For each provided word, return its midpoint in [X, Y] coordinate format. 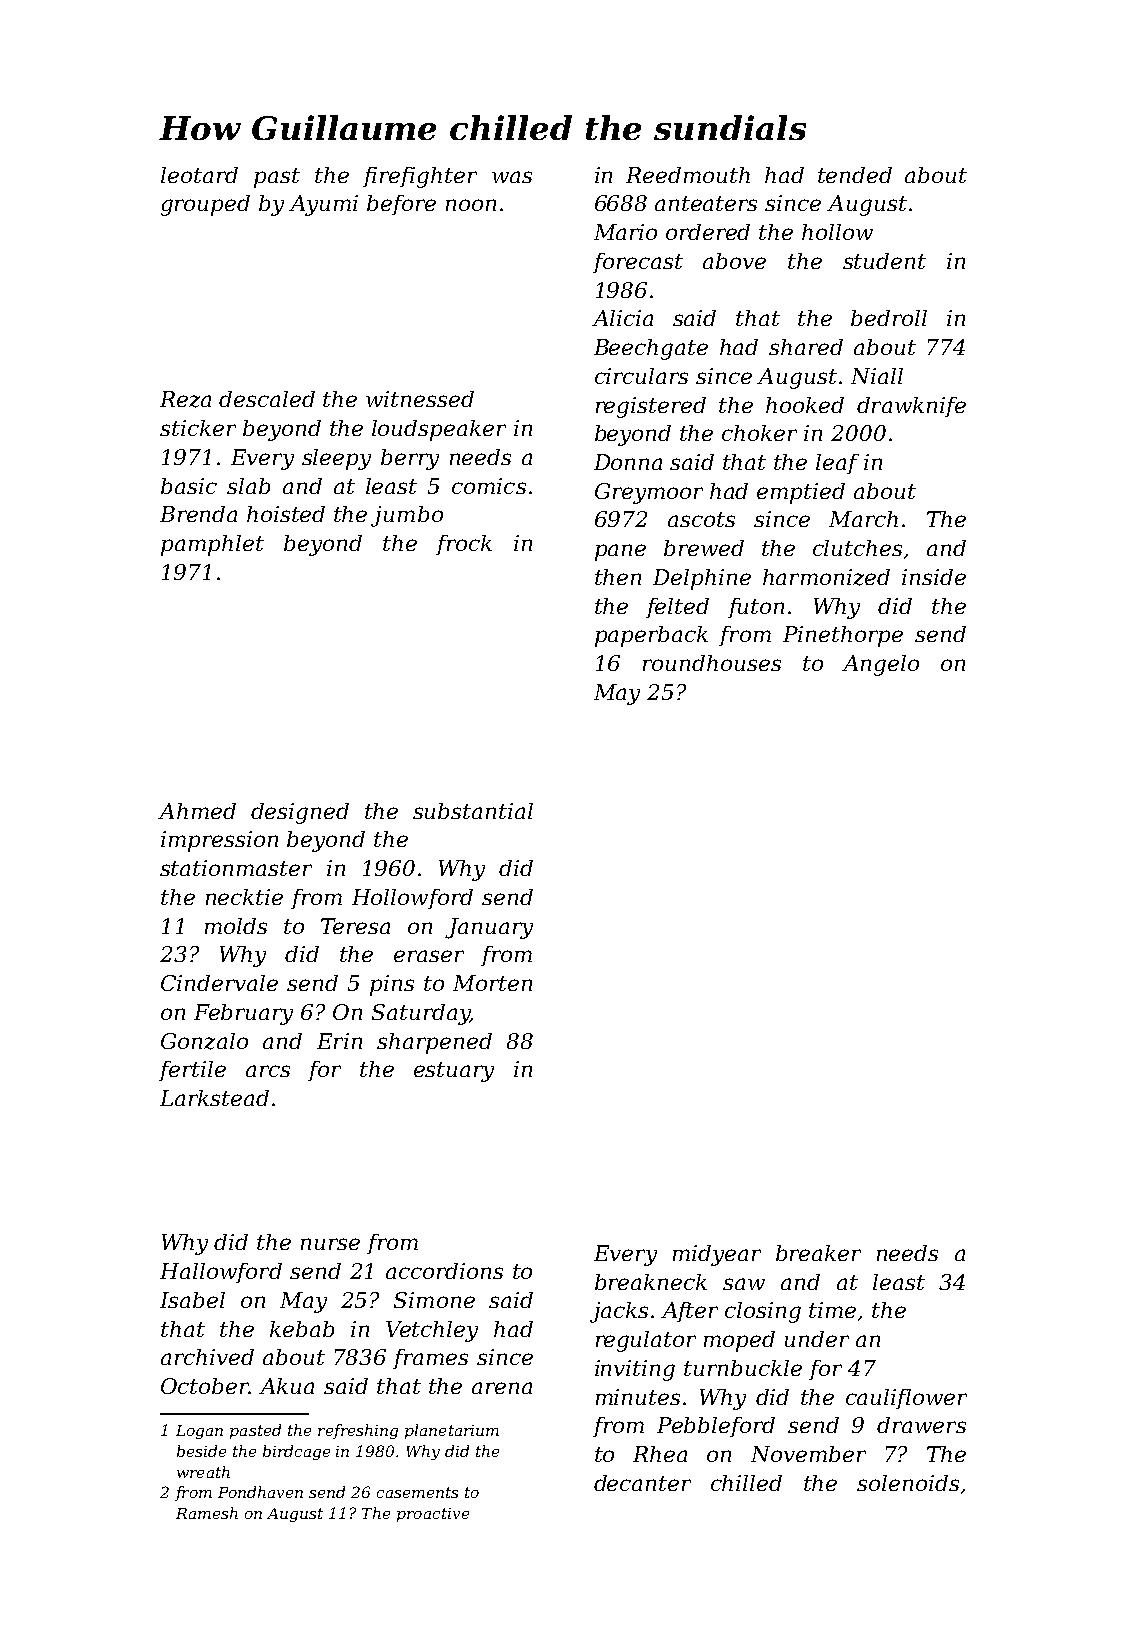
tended [855, 175]
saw [744, 1284]
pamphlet [212, 545]
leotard [199, 175]
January [489, 928]
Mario [625, 232]
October [205, 1386]
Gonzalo [204, 1041]
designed [300, 813]
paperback [651, 636]
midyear [717, 1255]
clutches [857, 548]
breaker [818, 1253]
